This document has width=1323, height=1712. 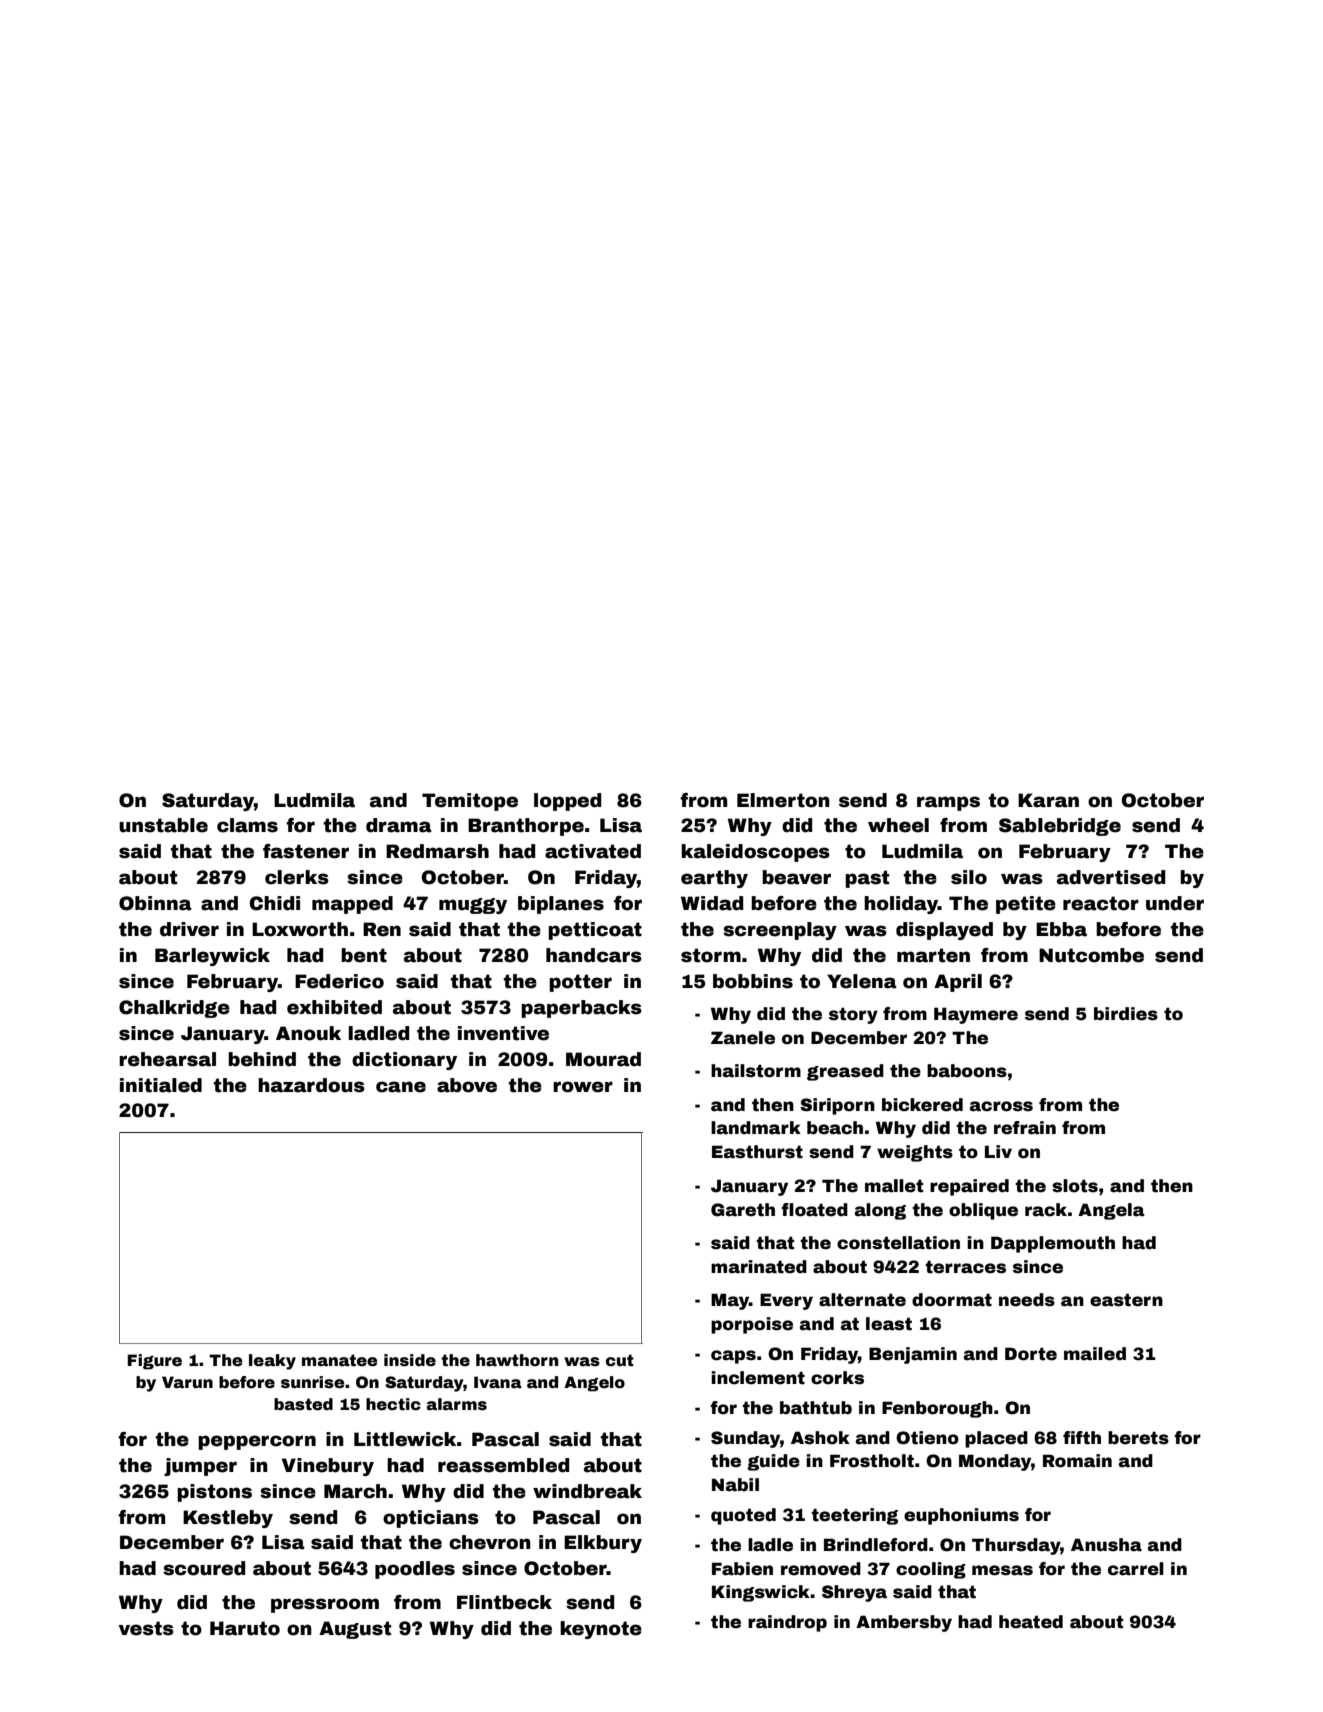 I want to click on Temitope, so click(x=470, y=802).
